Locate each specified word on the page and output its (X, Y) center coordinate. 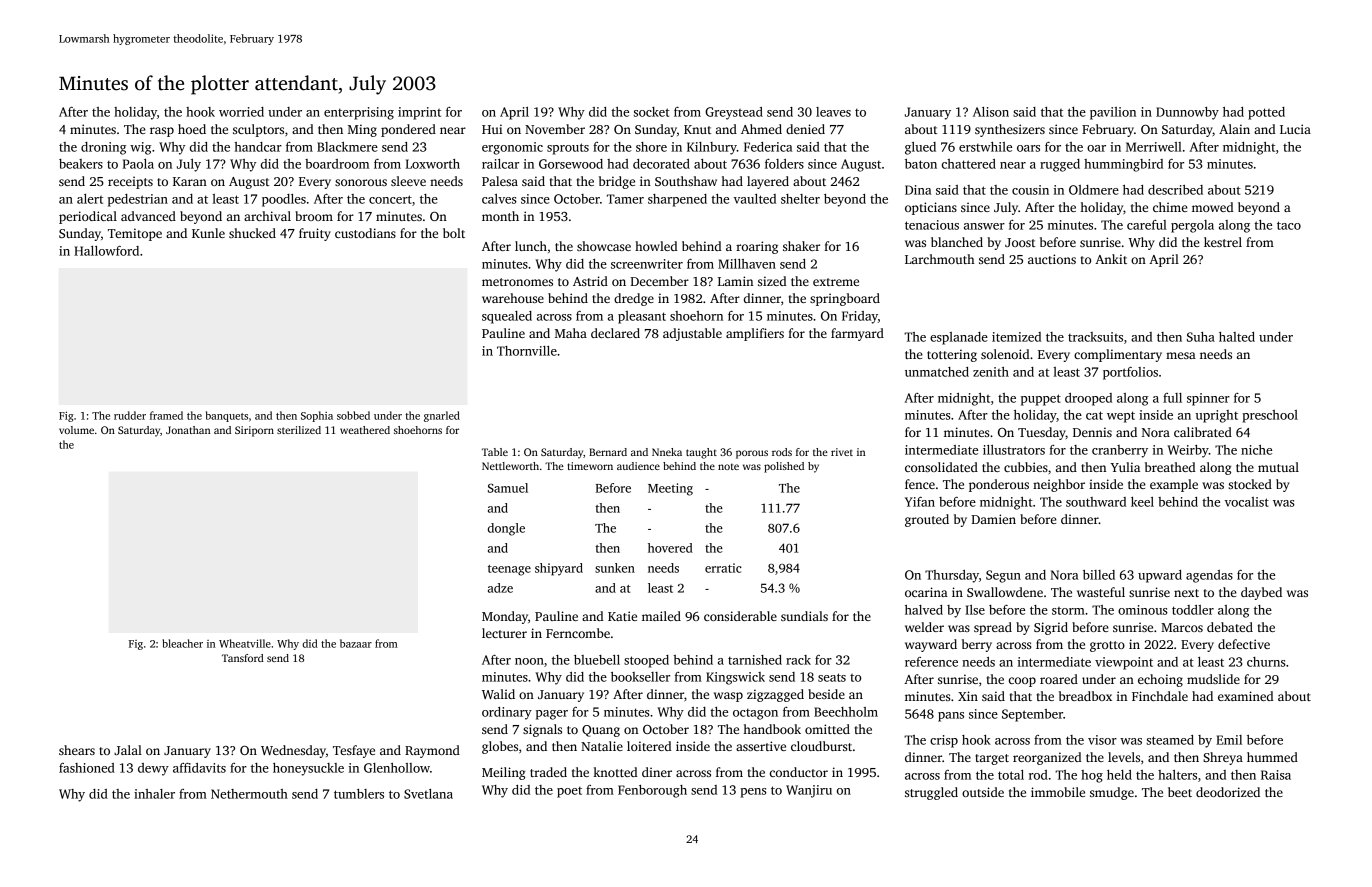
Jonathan (188, 430)
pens (754, 793)
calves (499, 199)
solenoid (1005, 354)
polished (784, 467)
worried (241, 112)
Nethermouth (249, 794)
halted (1237, 337)
